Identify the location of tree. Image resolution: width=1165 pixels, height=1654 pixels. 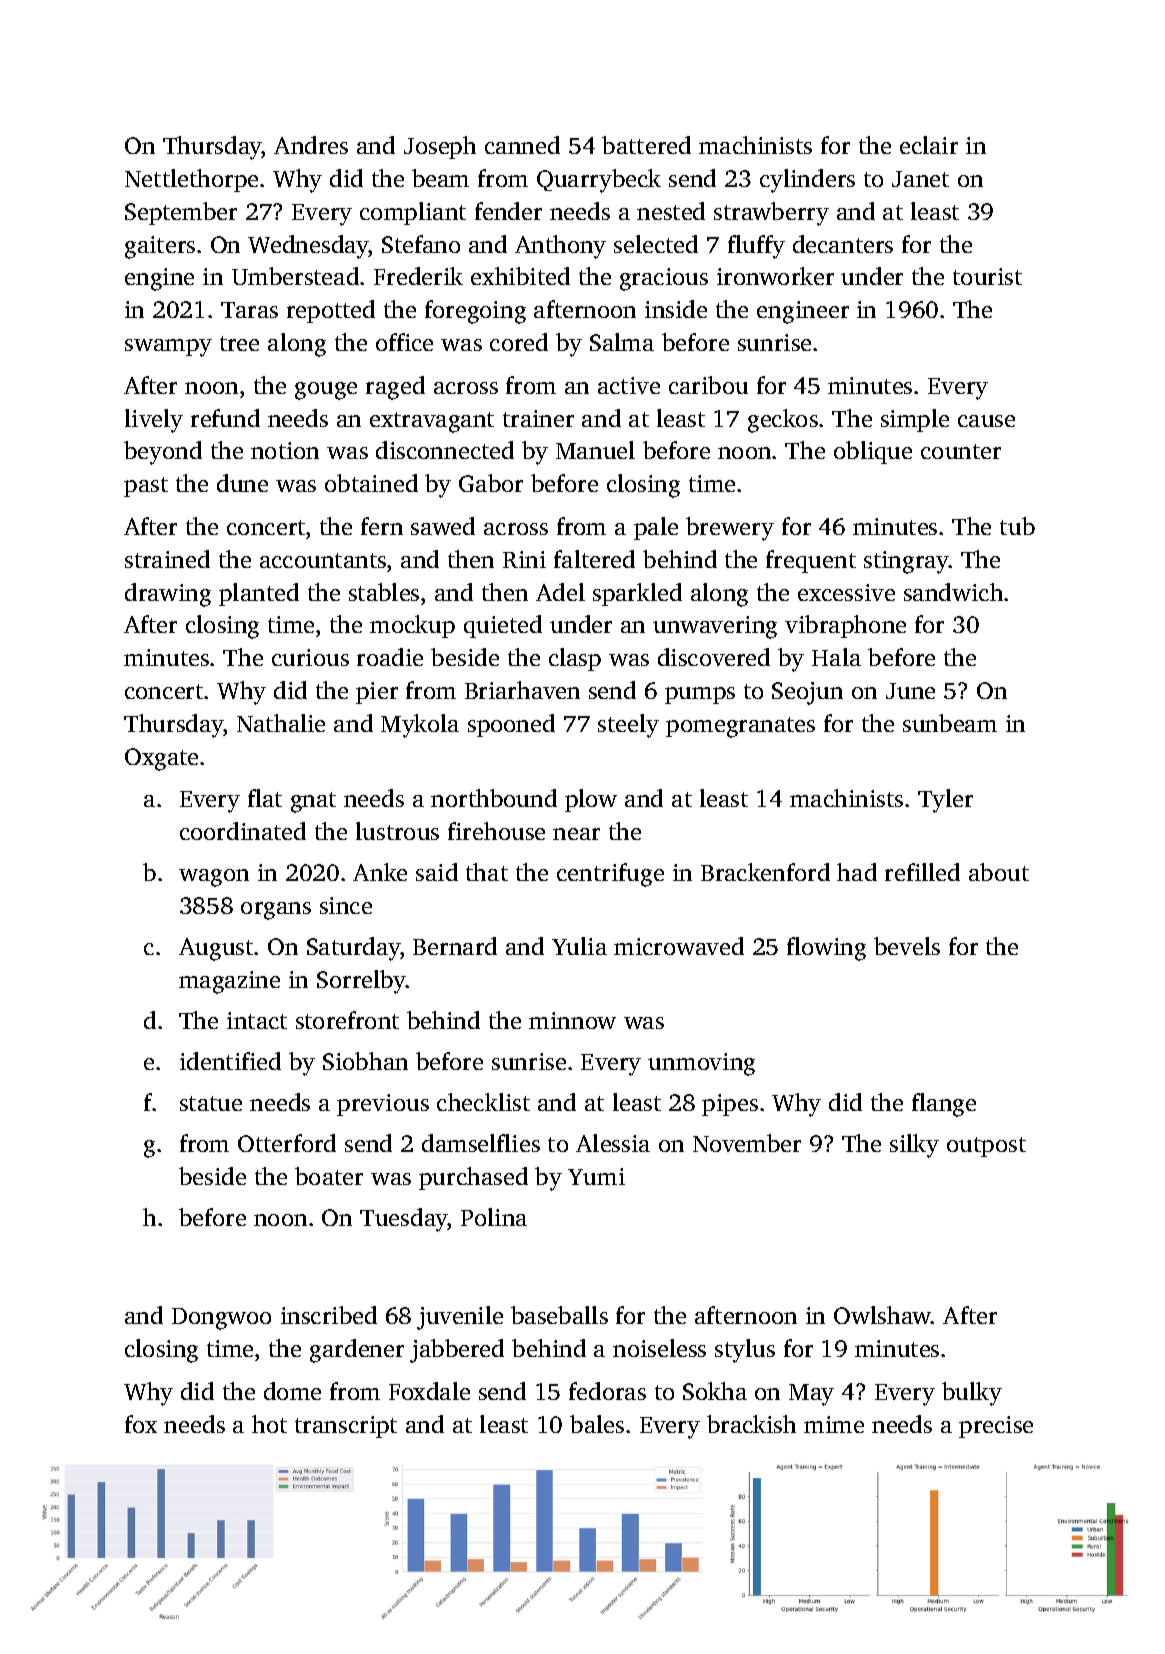
(239, 343).
